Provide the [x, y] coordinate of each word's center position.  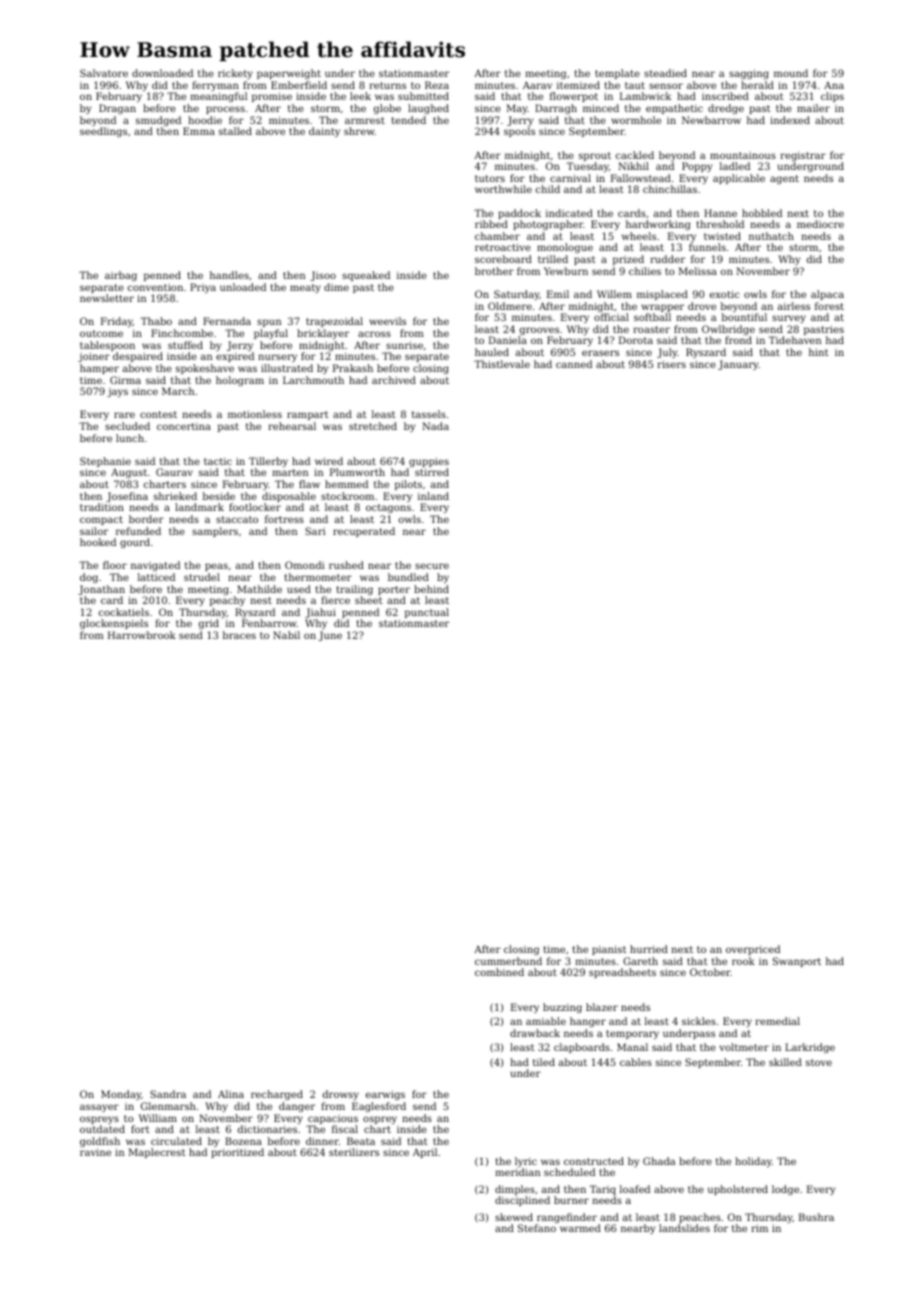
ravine [95, 1152]
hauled [492, 352]
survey [789, 319]
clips [832, 97]
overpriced [753, 950]
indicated [569, 213]
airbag [121, 276]
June [330, 636]
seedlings [103, 132]
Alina [231, 1094]
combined [499, 972]
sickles [699, 1021]
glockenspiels [114, 624]
